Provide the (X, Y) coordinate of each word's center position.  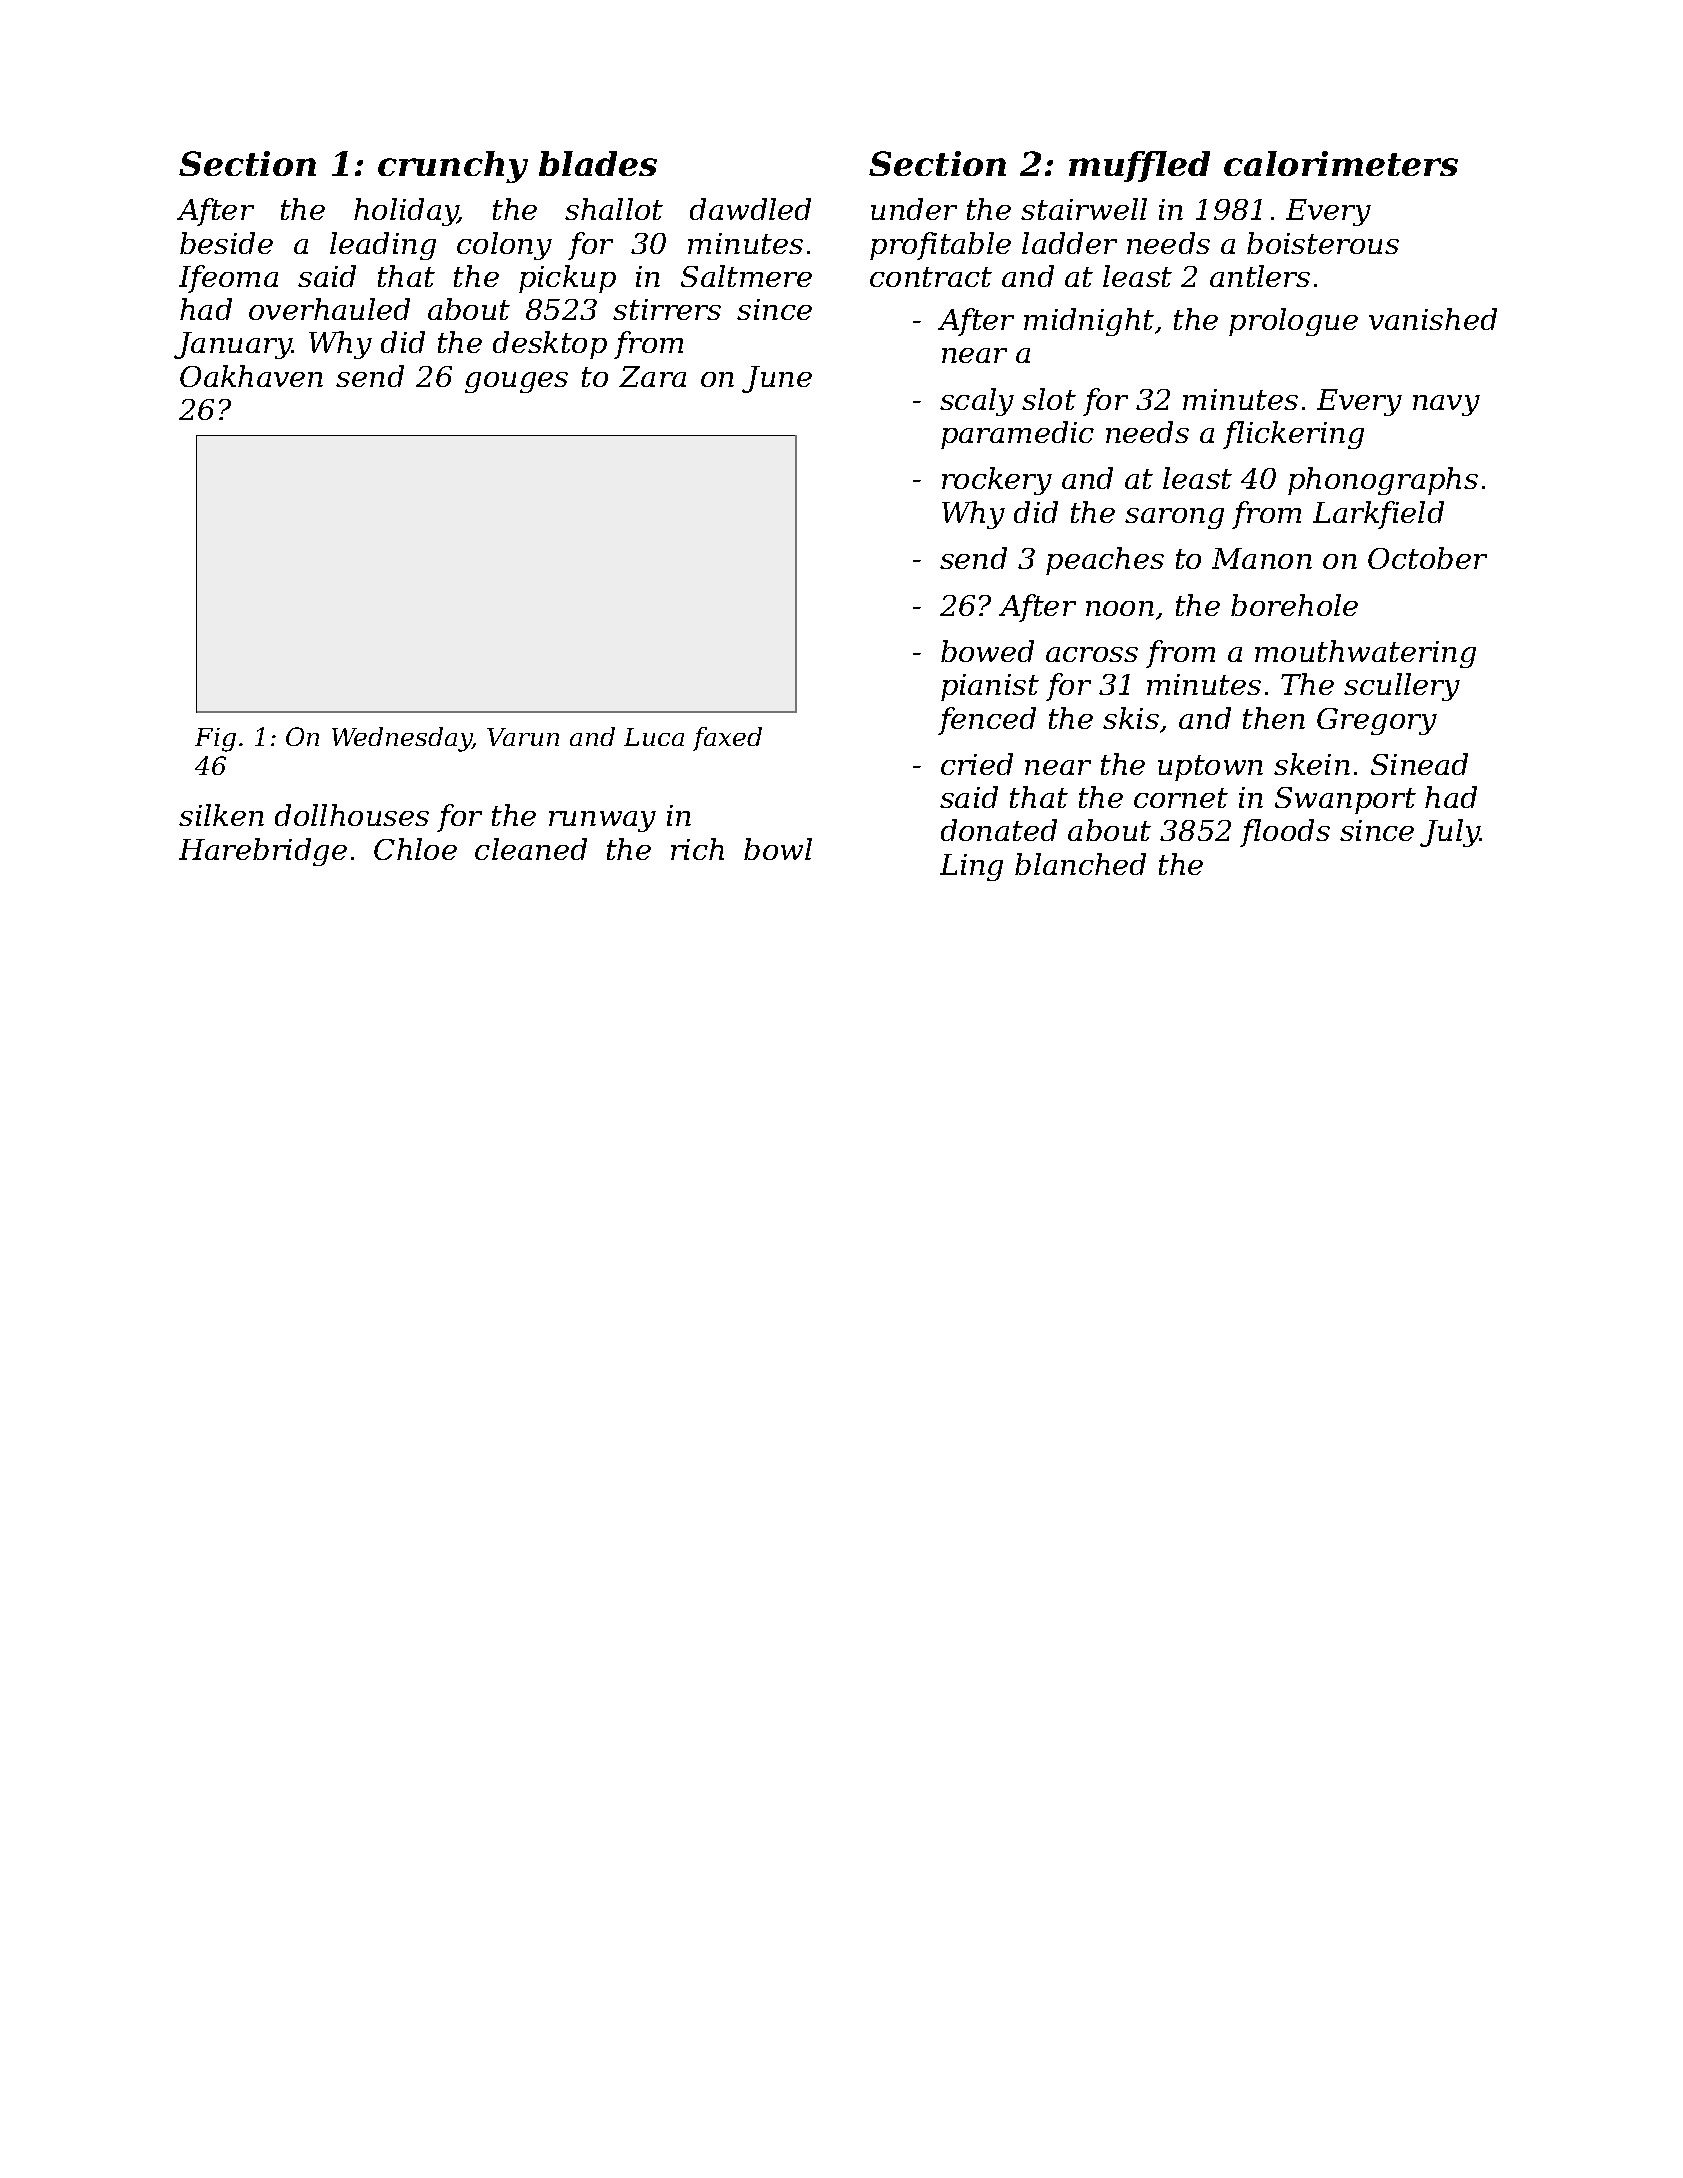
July (1450, 833)
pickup (567, 279)
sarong (1174, 518)
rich (697, 849)
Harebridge (263, 852)
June (777, 379)
